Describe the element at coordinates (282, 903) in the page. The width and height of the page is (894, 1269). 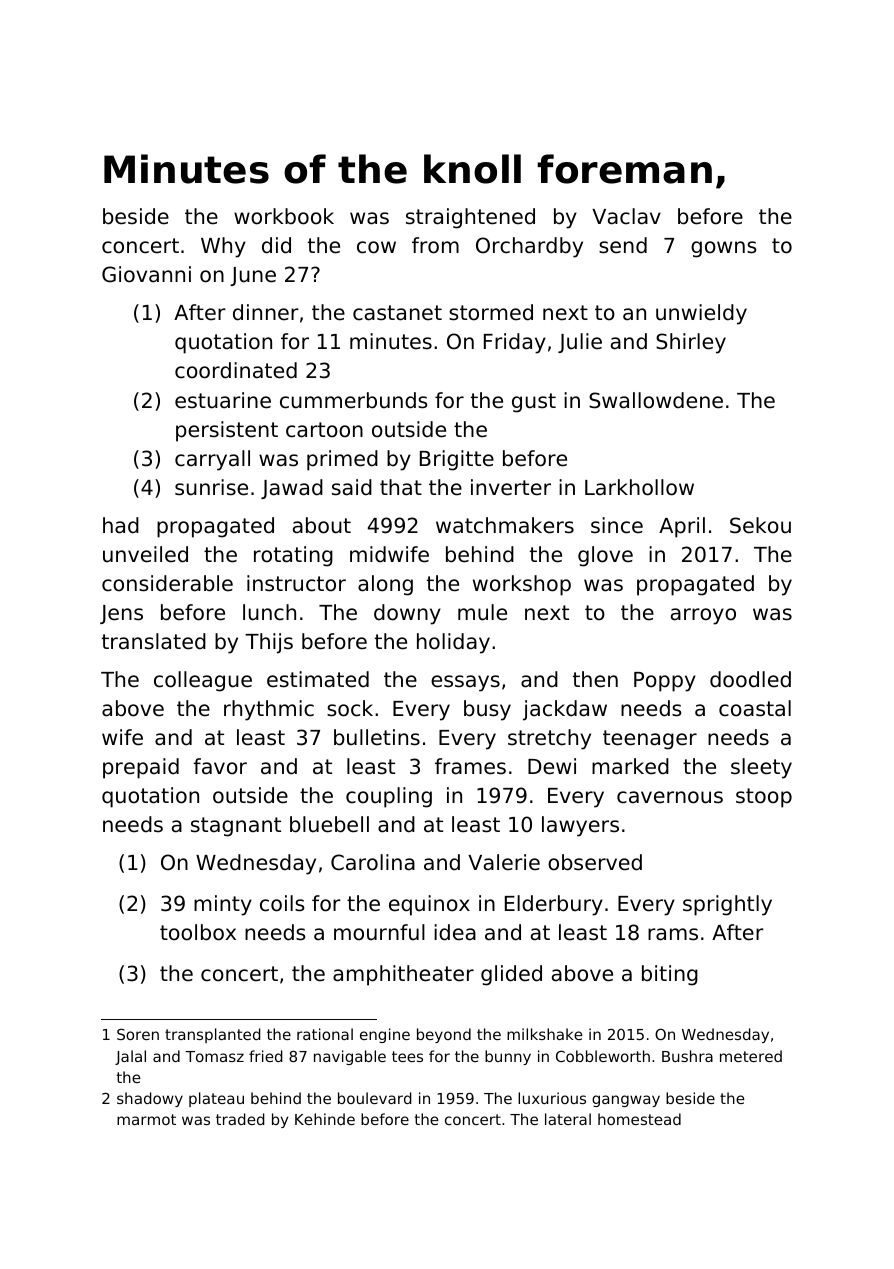
I see `coils` at that location.
